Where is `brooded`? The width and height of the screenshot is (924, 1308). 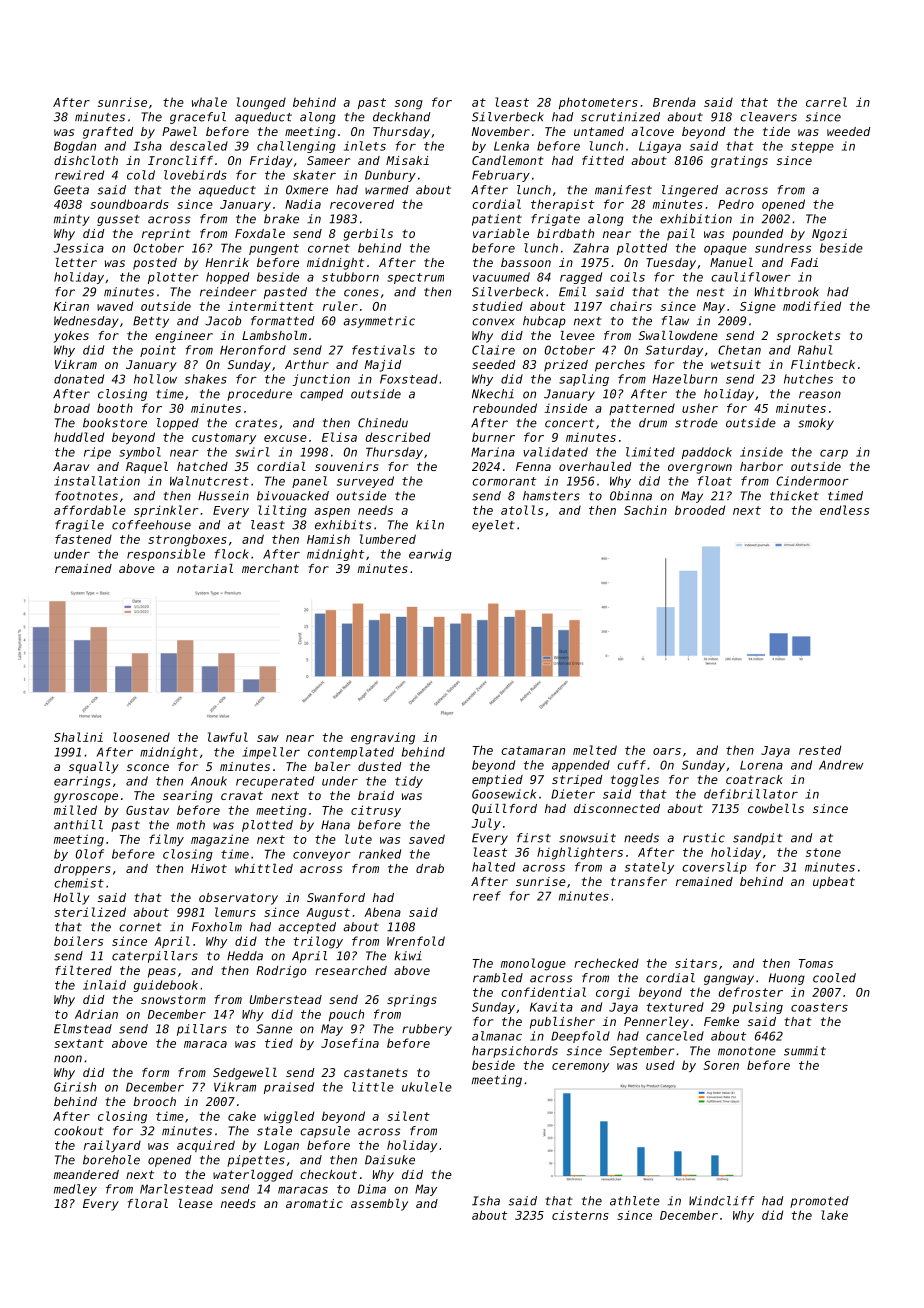 brooded is located at coordinates (700, 510).
